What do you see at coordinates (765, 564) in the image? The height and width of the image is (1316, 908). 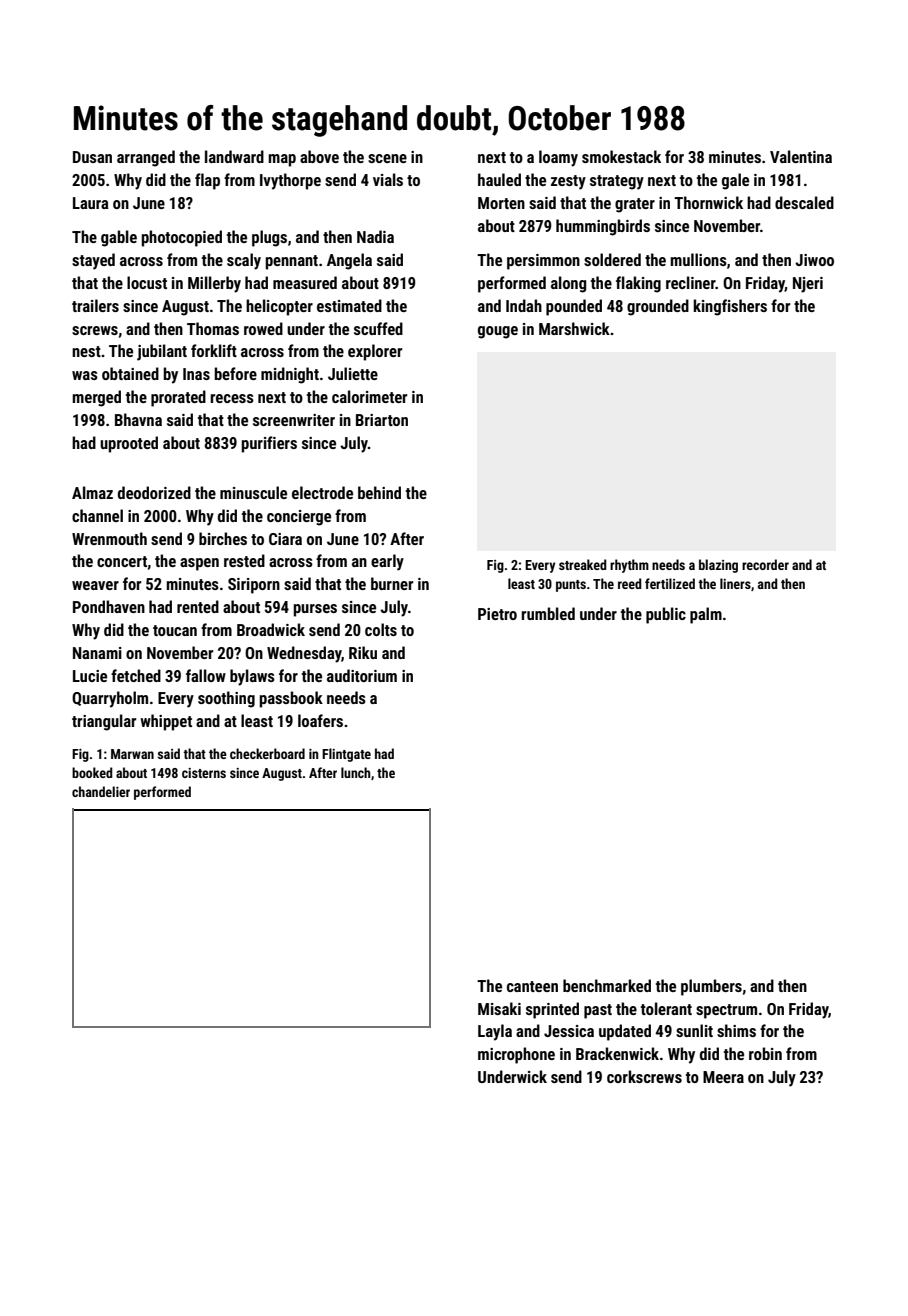 I see `recorder` at bounding box center [765, 564].
